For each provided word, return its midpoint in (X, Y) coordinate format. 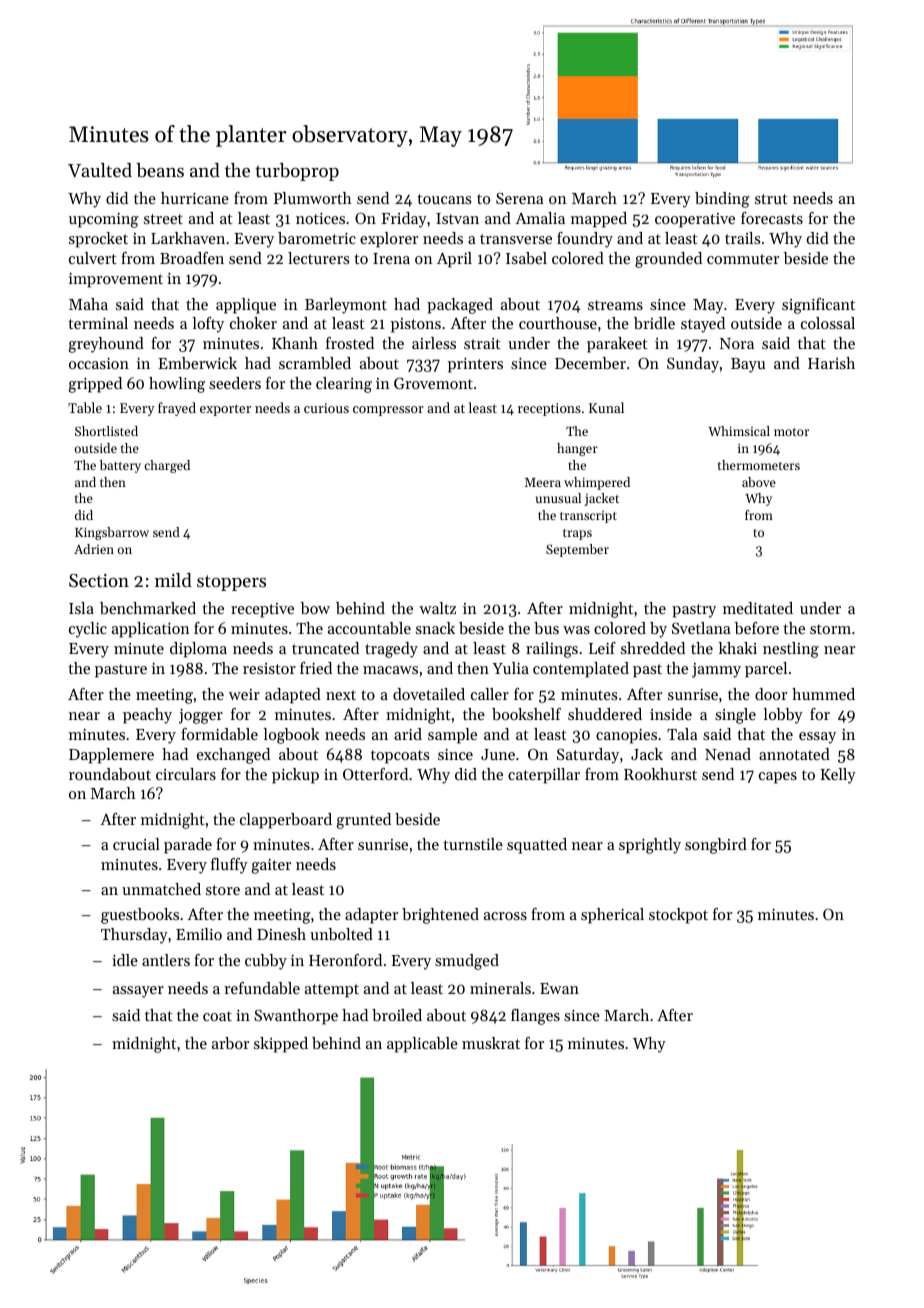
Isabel (526, 258)
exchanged (233, 756)
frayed (177, 409)
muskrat (491, 1043)
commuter (743, 259)
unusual (558, 498)
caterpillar (544, 776)
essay (817, 738)
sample (452, 736)
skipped (281, 1045)
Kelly (838, 776)
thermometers (759, 465)
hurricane (195, 198)
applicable (422, 1045)
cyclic (88, 630)
